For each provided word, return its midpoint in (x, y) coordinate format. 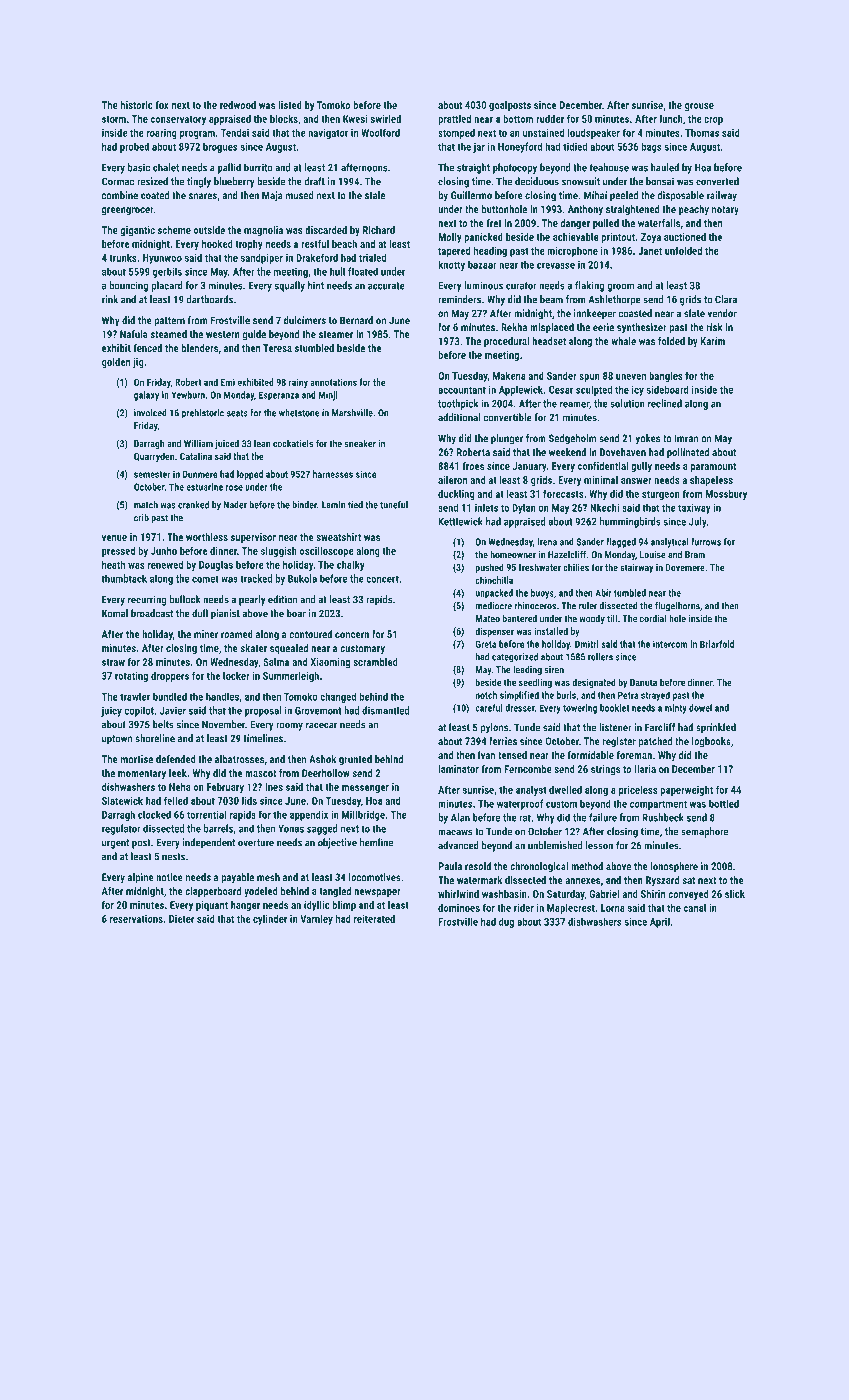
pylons (494, 728)
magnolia (263, 231)
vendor (722, 313)
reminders (459, 299)
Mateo (488, 618)
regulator (121, 829)
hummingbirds (630, 522)
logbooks (711, 742)
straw (113, 662)
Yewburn (188, 395)
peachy (694, 210)
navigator (328, 134)
